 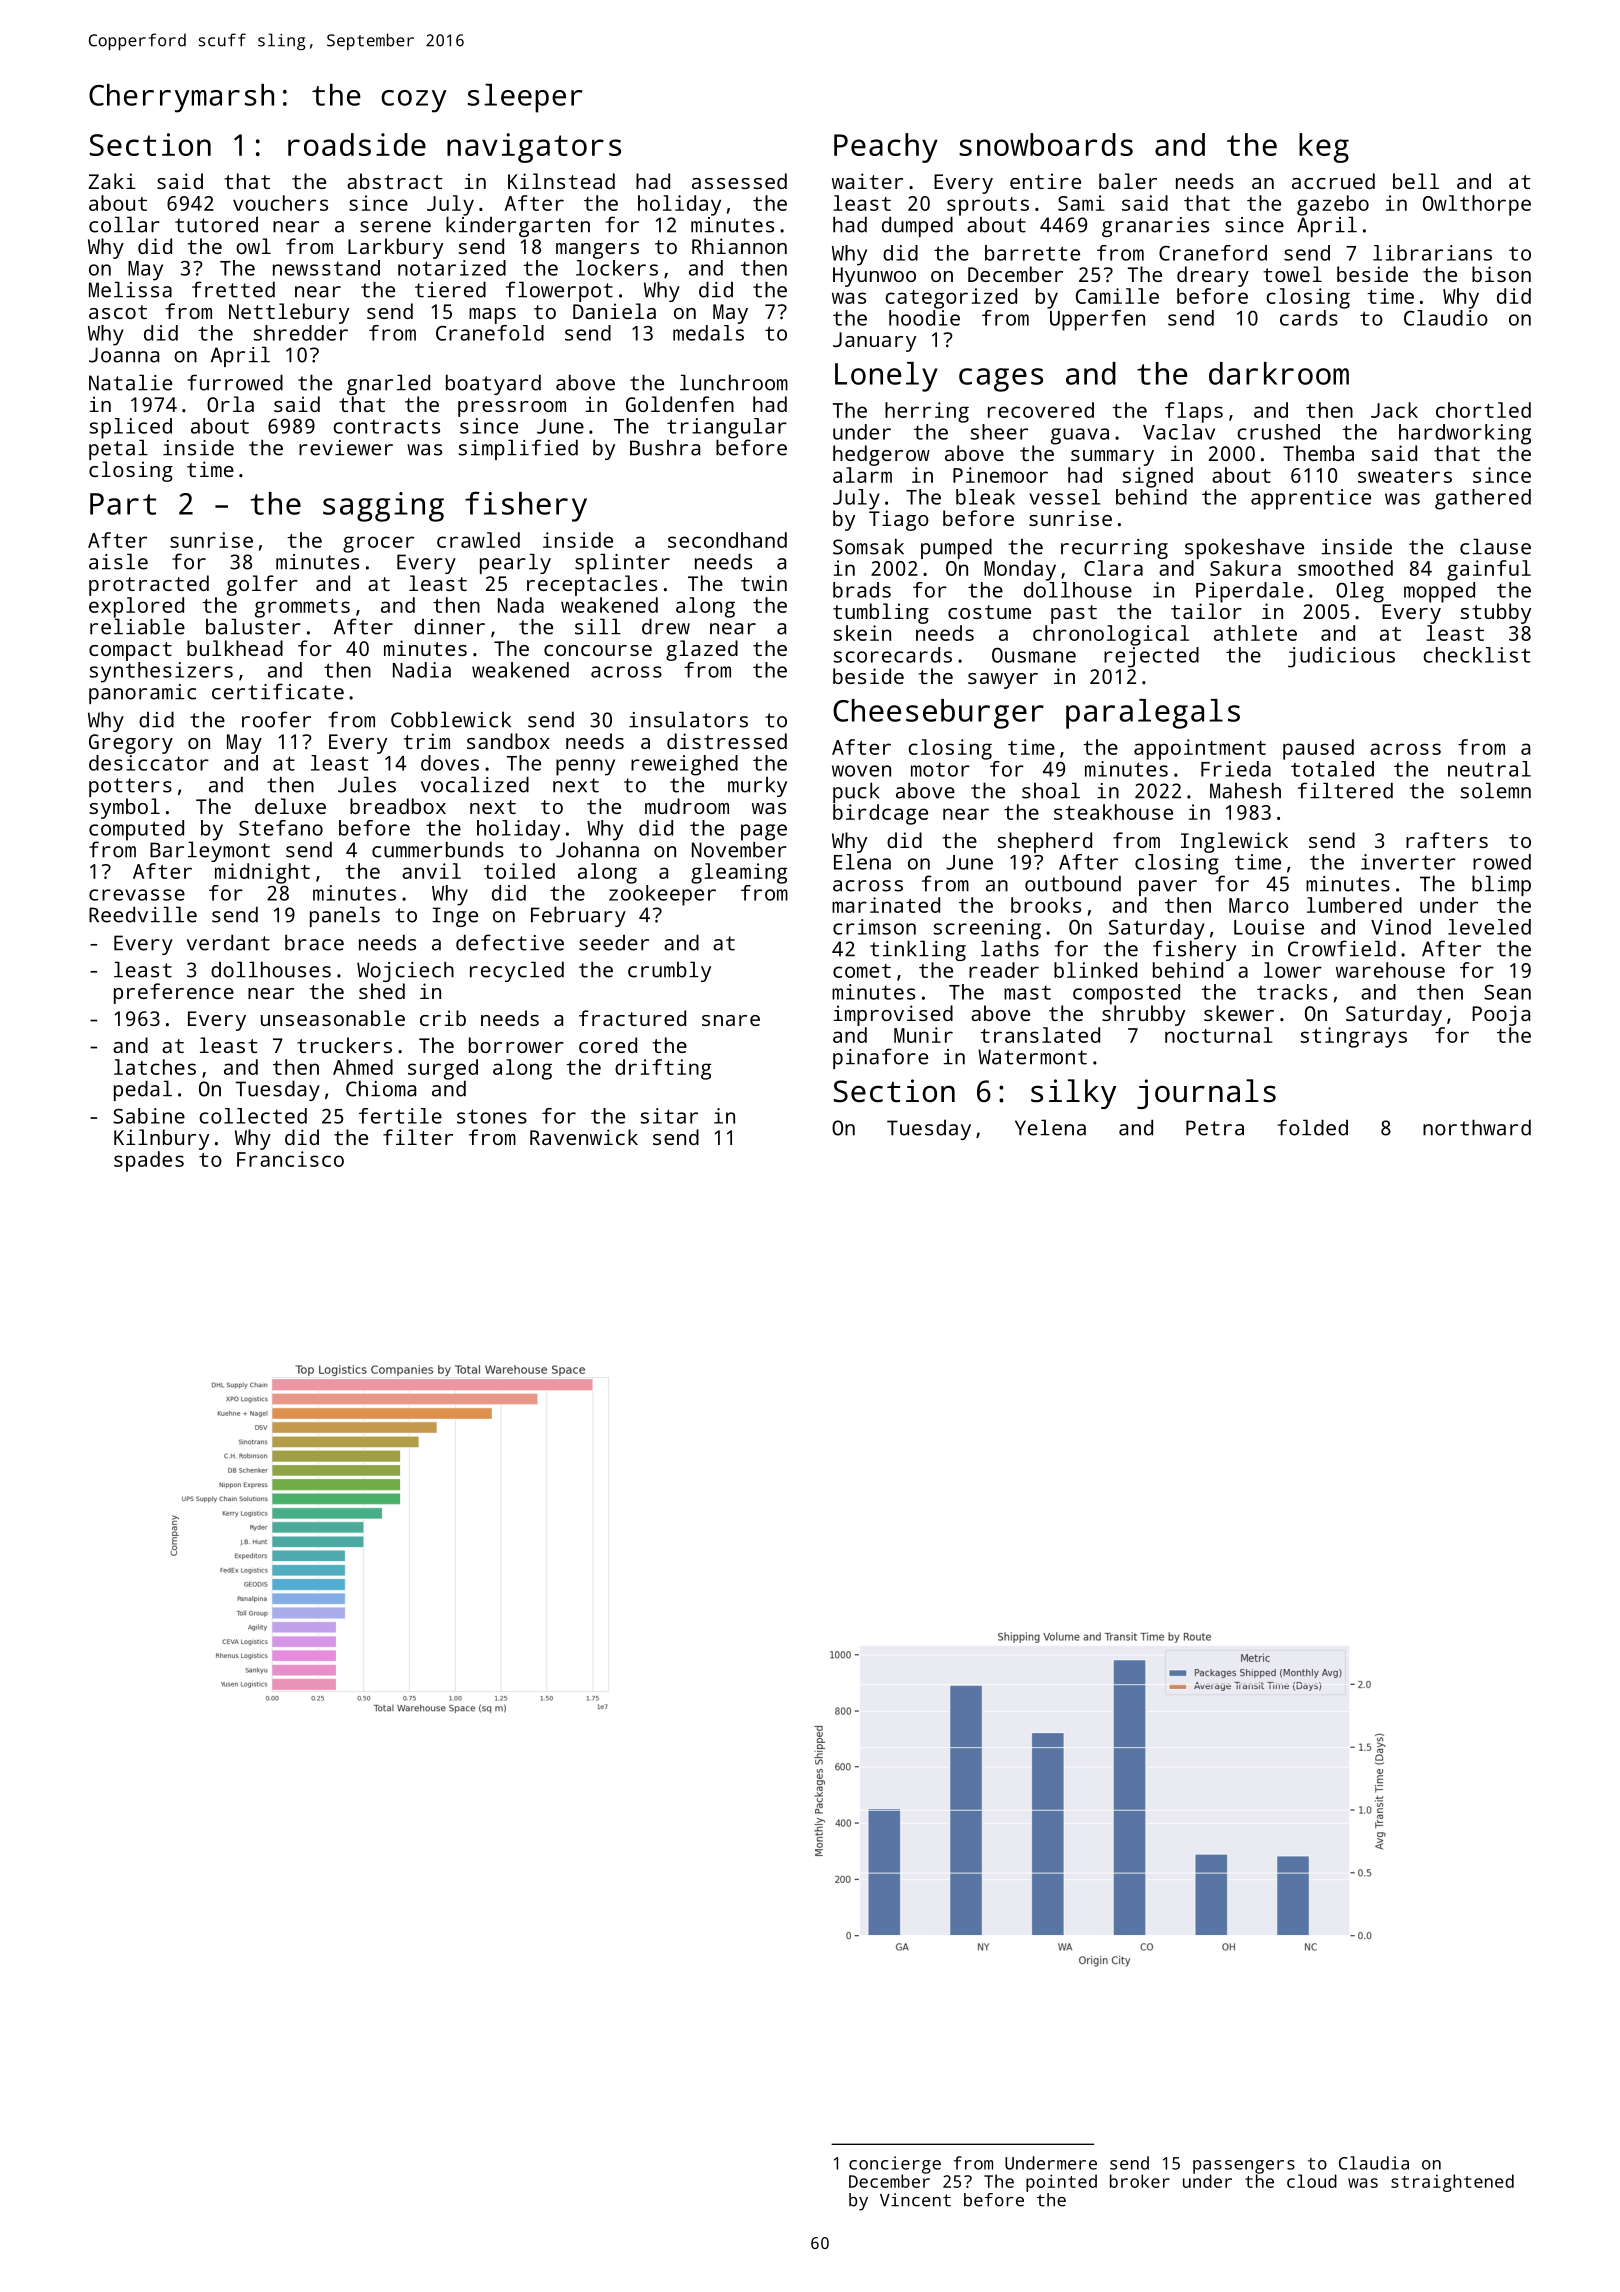 What do you see at coordinates (1046, 144) in the screenshot?
I see `snowboards` at bounding box center [1046, 144].
